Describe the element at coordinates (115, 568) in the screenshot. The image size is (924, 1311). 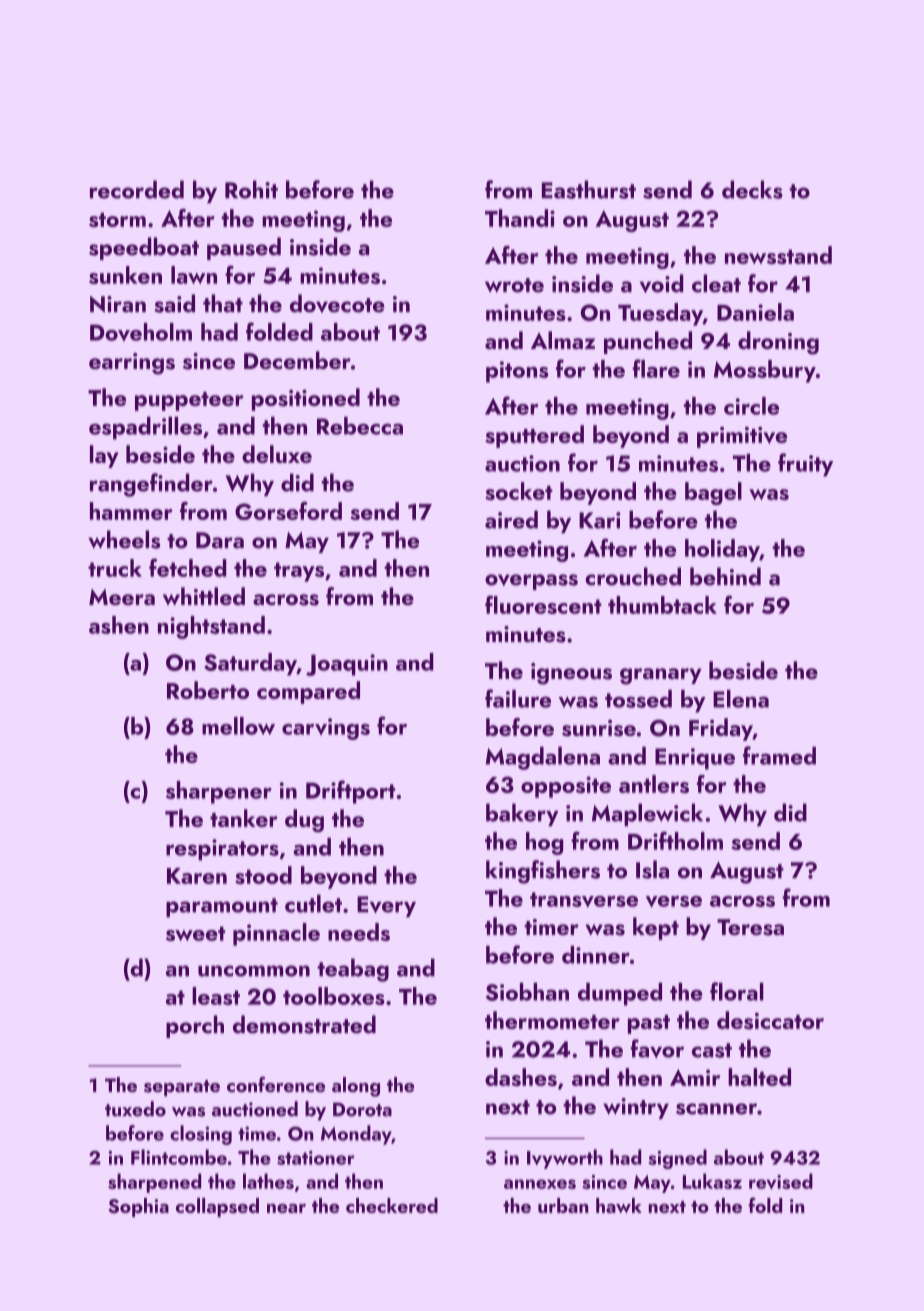
I see `truck` at that location.
